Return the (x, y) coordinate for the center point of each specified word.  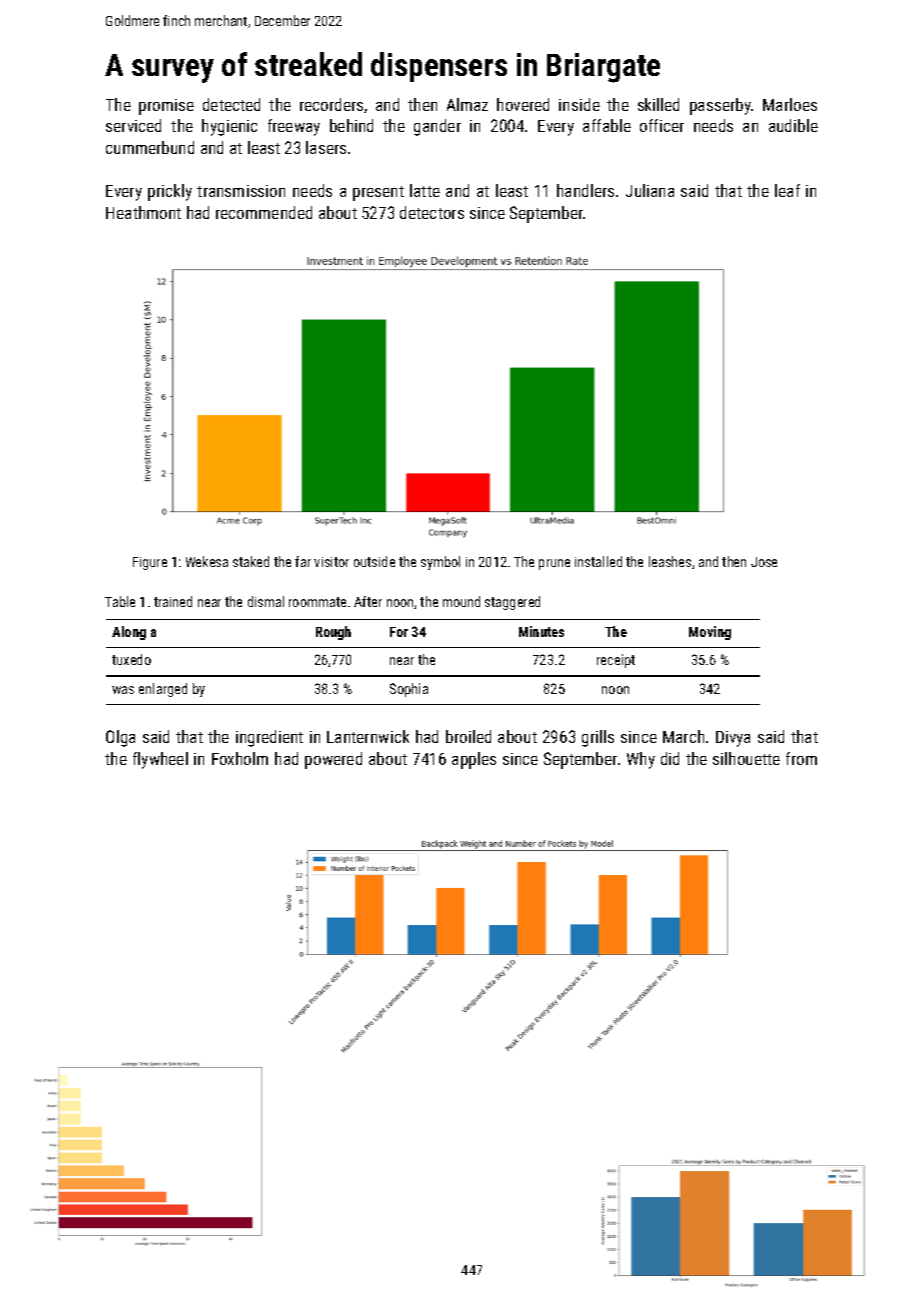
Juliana (650, 190)
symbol (440, 563)
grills (598, 738)
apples (474, 760)
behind (351, 125)
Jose (764, 562)
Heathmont (143, 212)
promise (166, 107)
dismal (266, 601)
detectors (432, 212)
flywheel (160, 760)
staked (251, 561)
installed (598, 561)
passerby (720, 106)
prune (554, 564)
